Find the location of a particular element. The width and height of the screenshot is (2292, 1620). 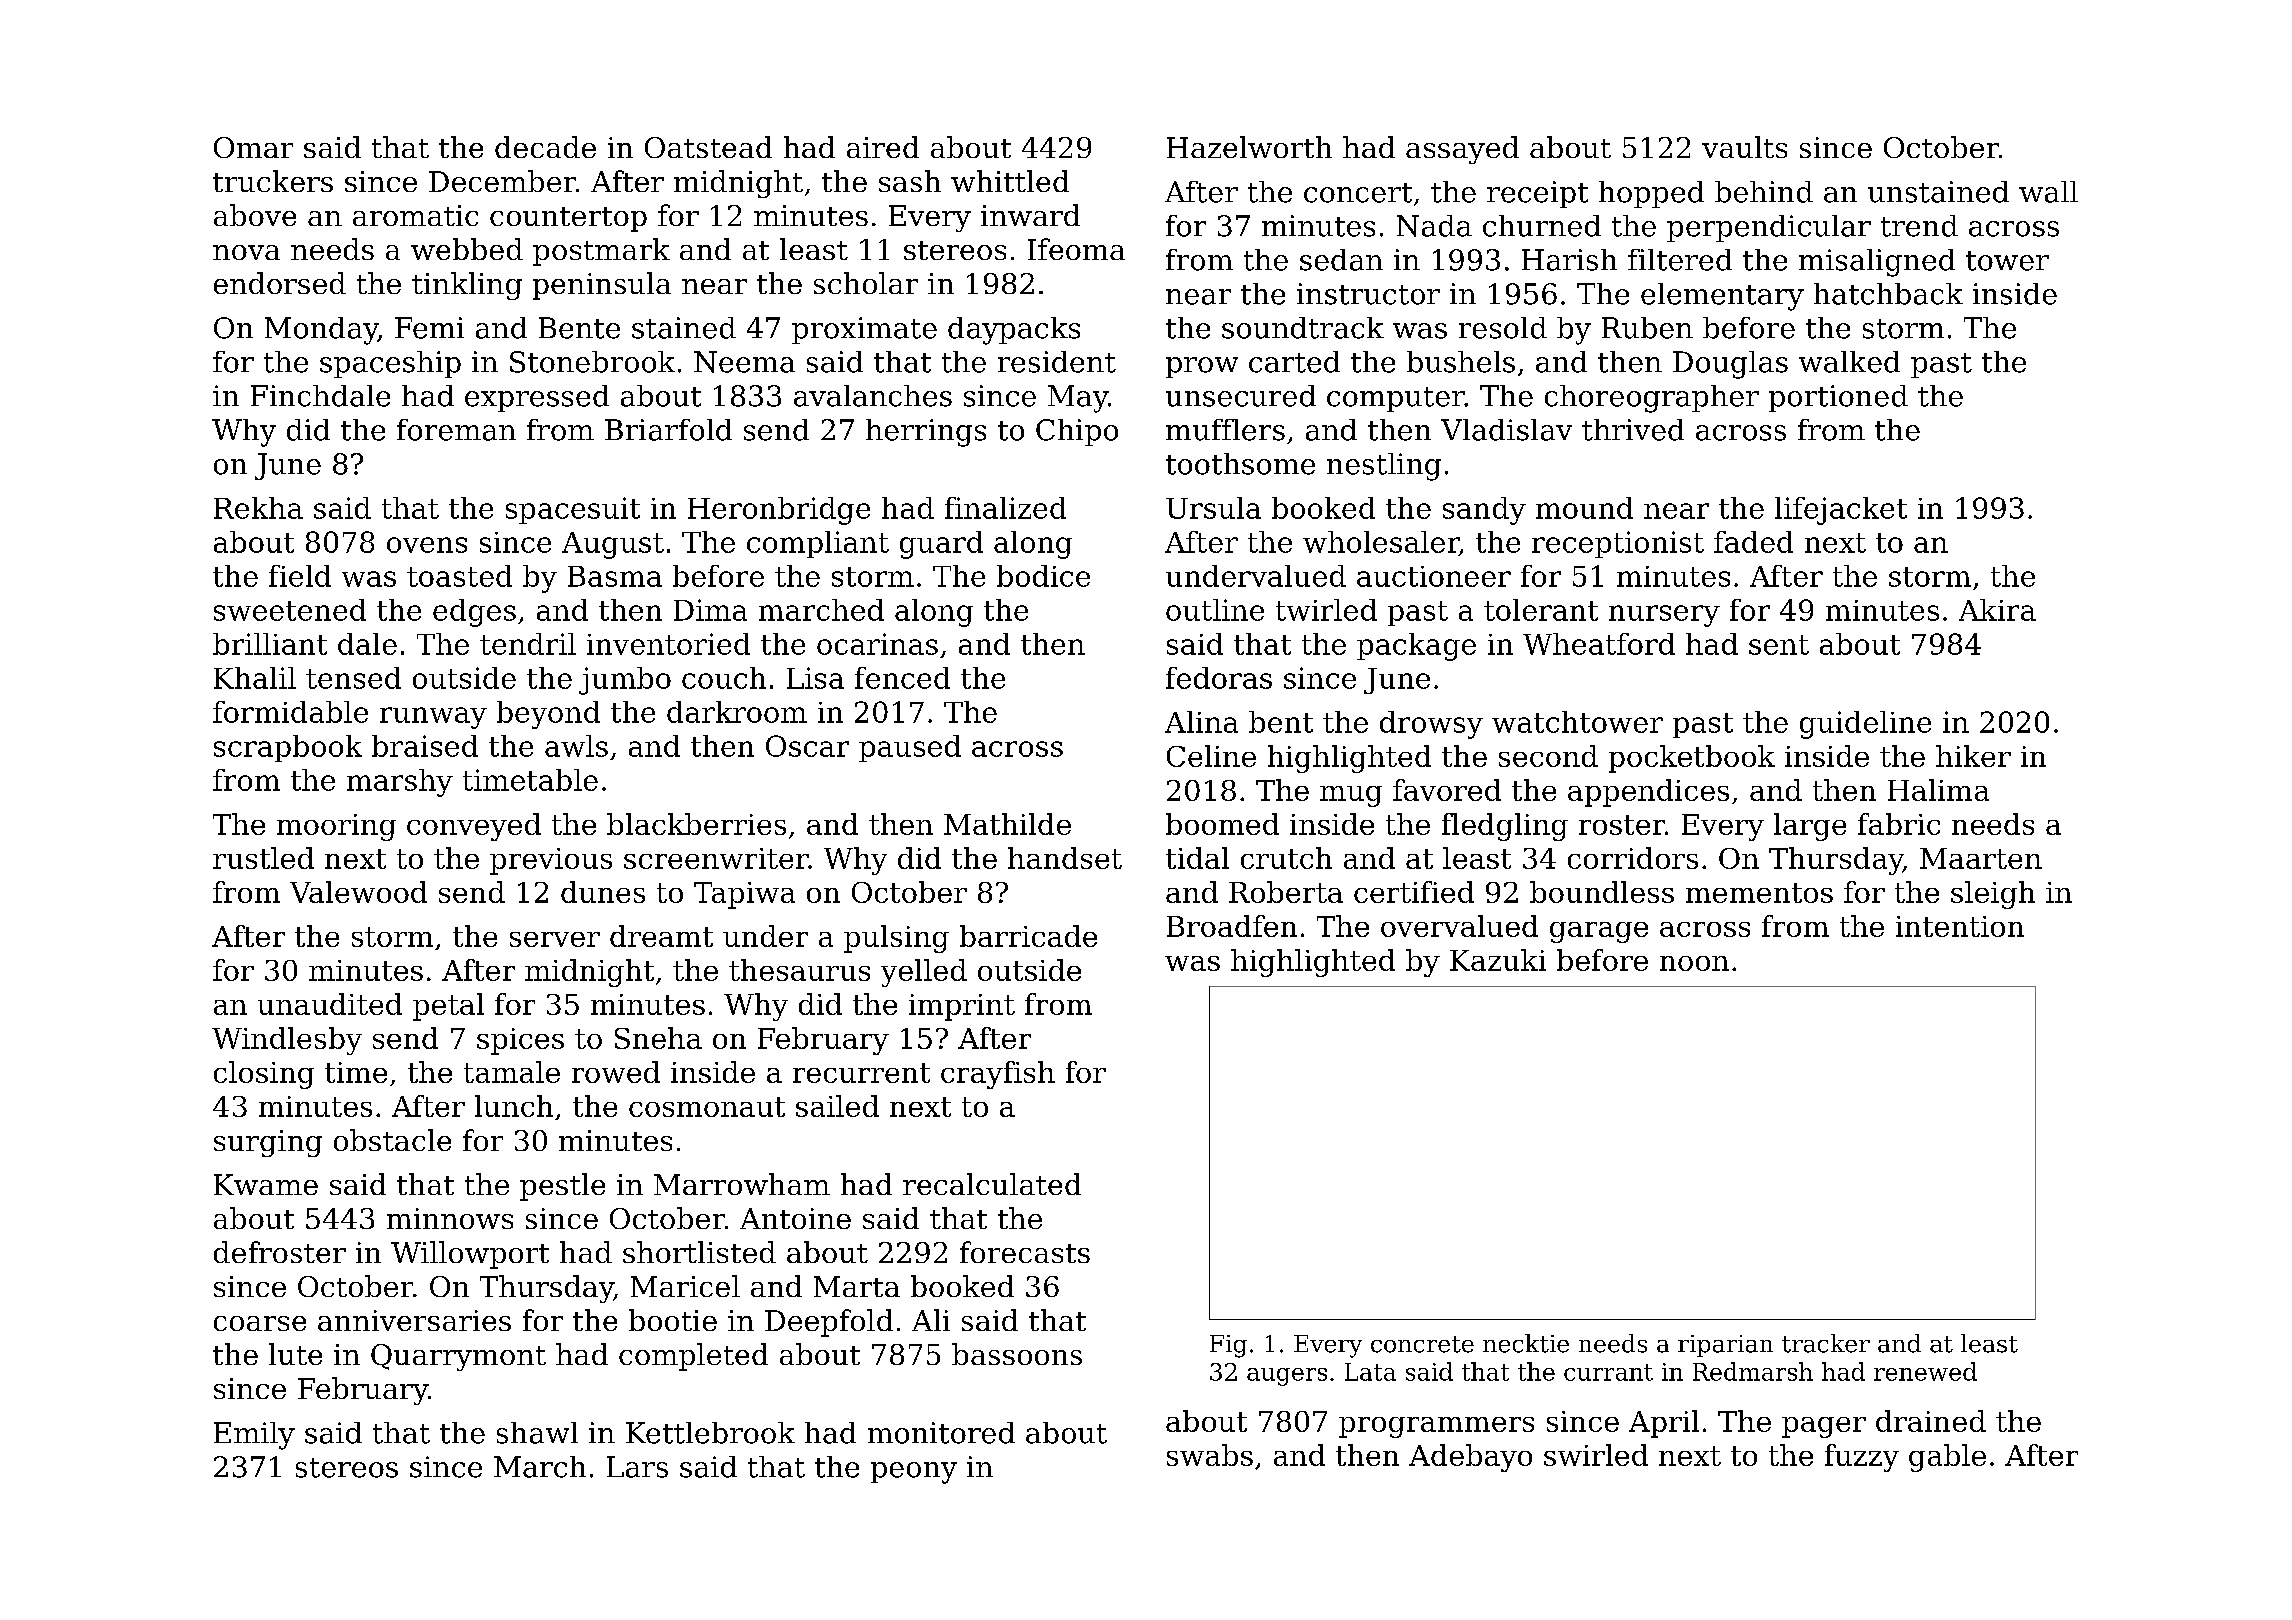

truckers is located at coordinates (273, 181).
